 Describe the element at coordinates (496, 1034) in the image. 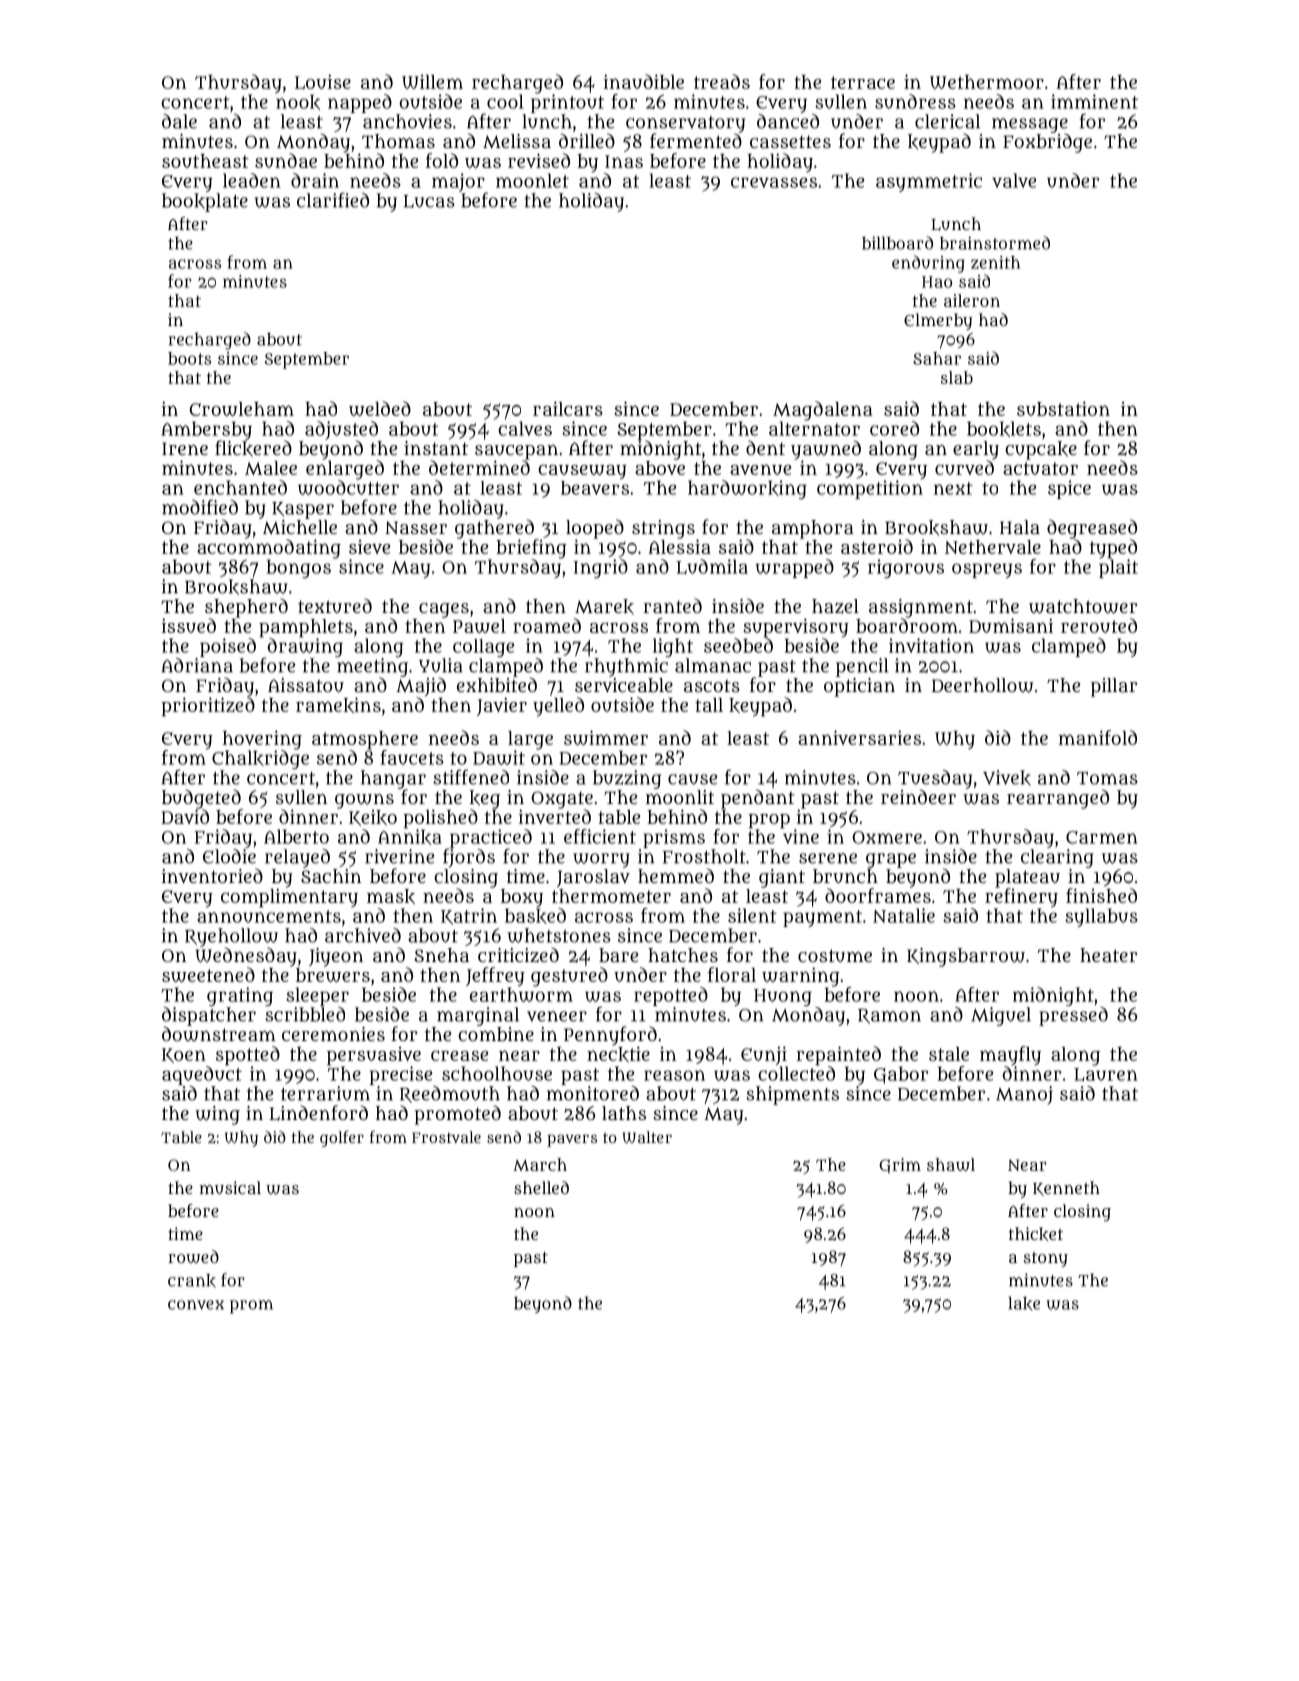

I see `combine` at that location.
